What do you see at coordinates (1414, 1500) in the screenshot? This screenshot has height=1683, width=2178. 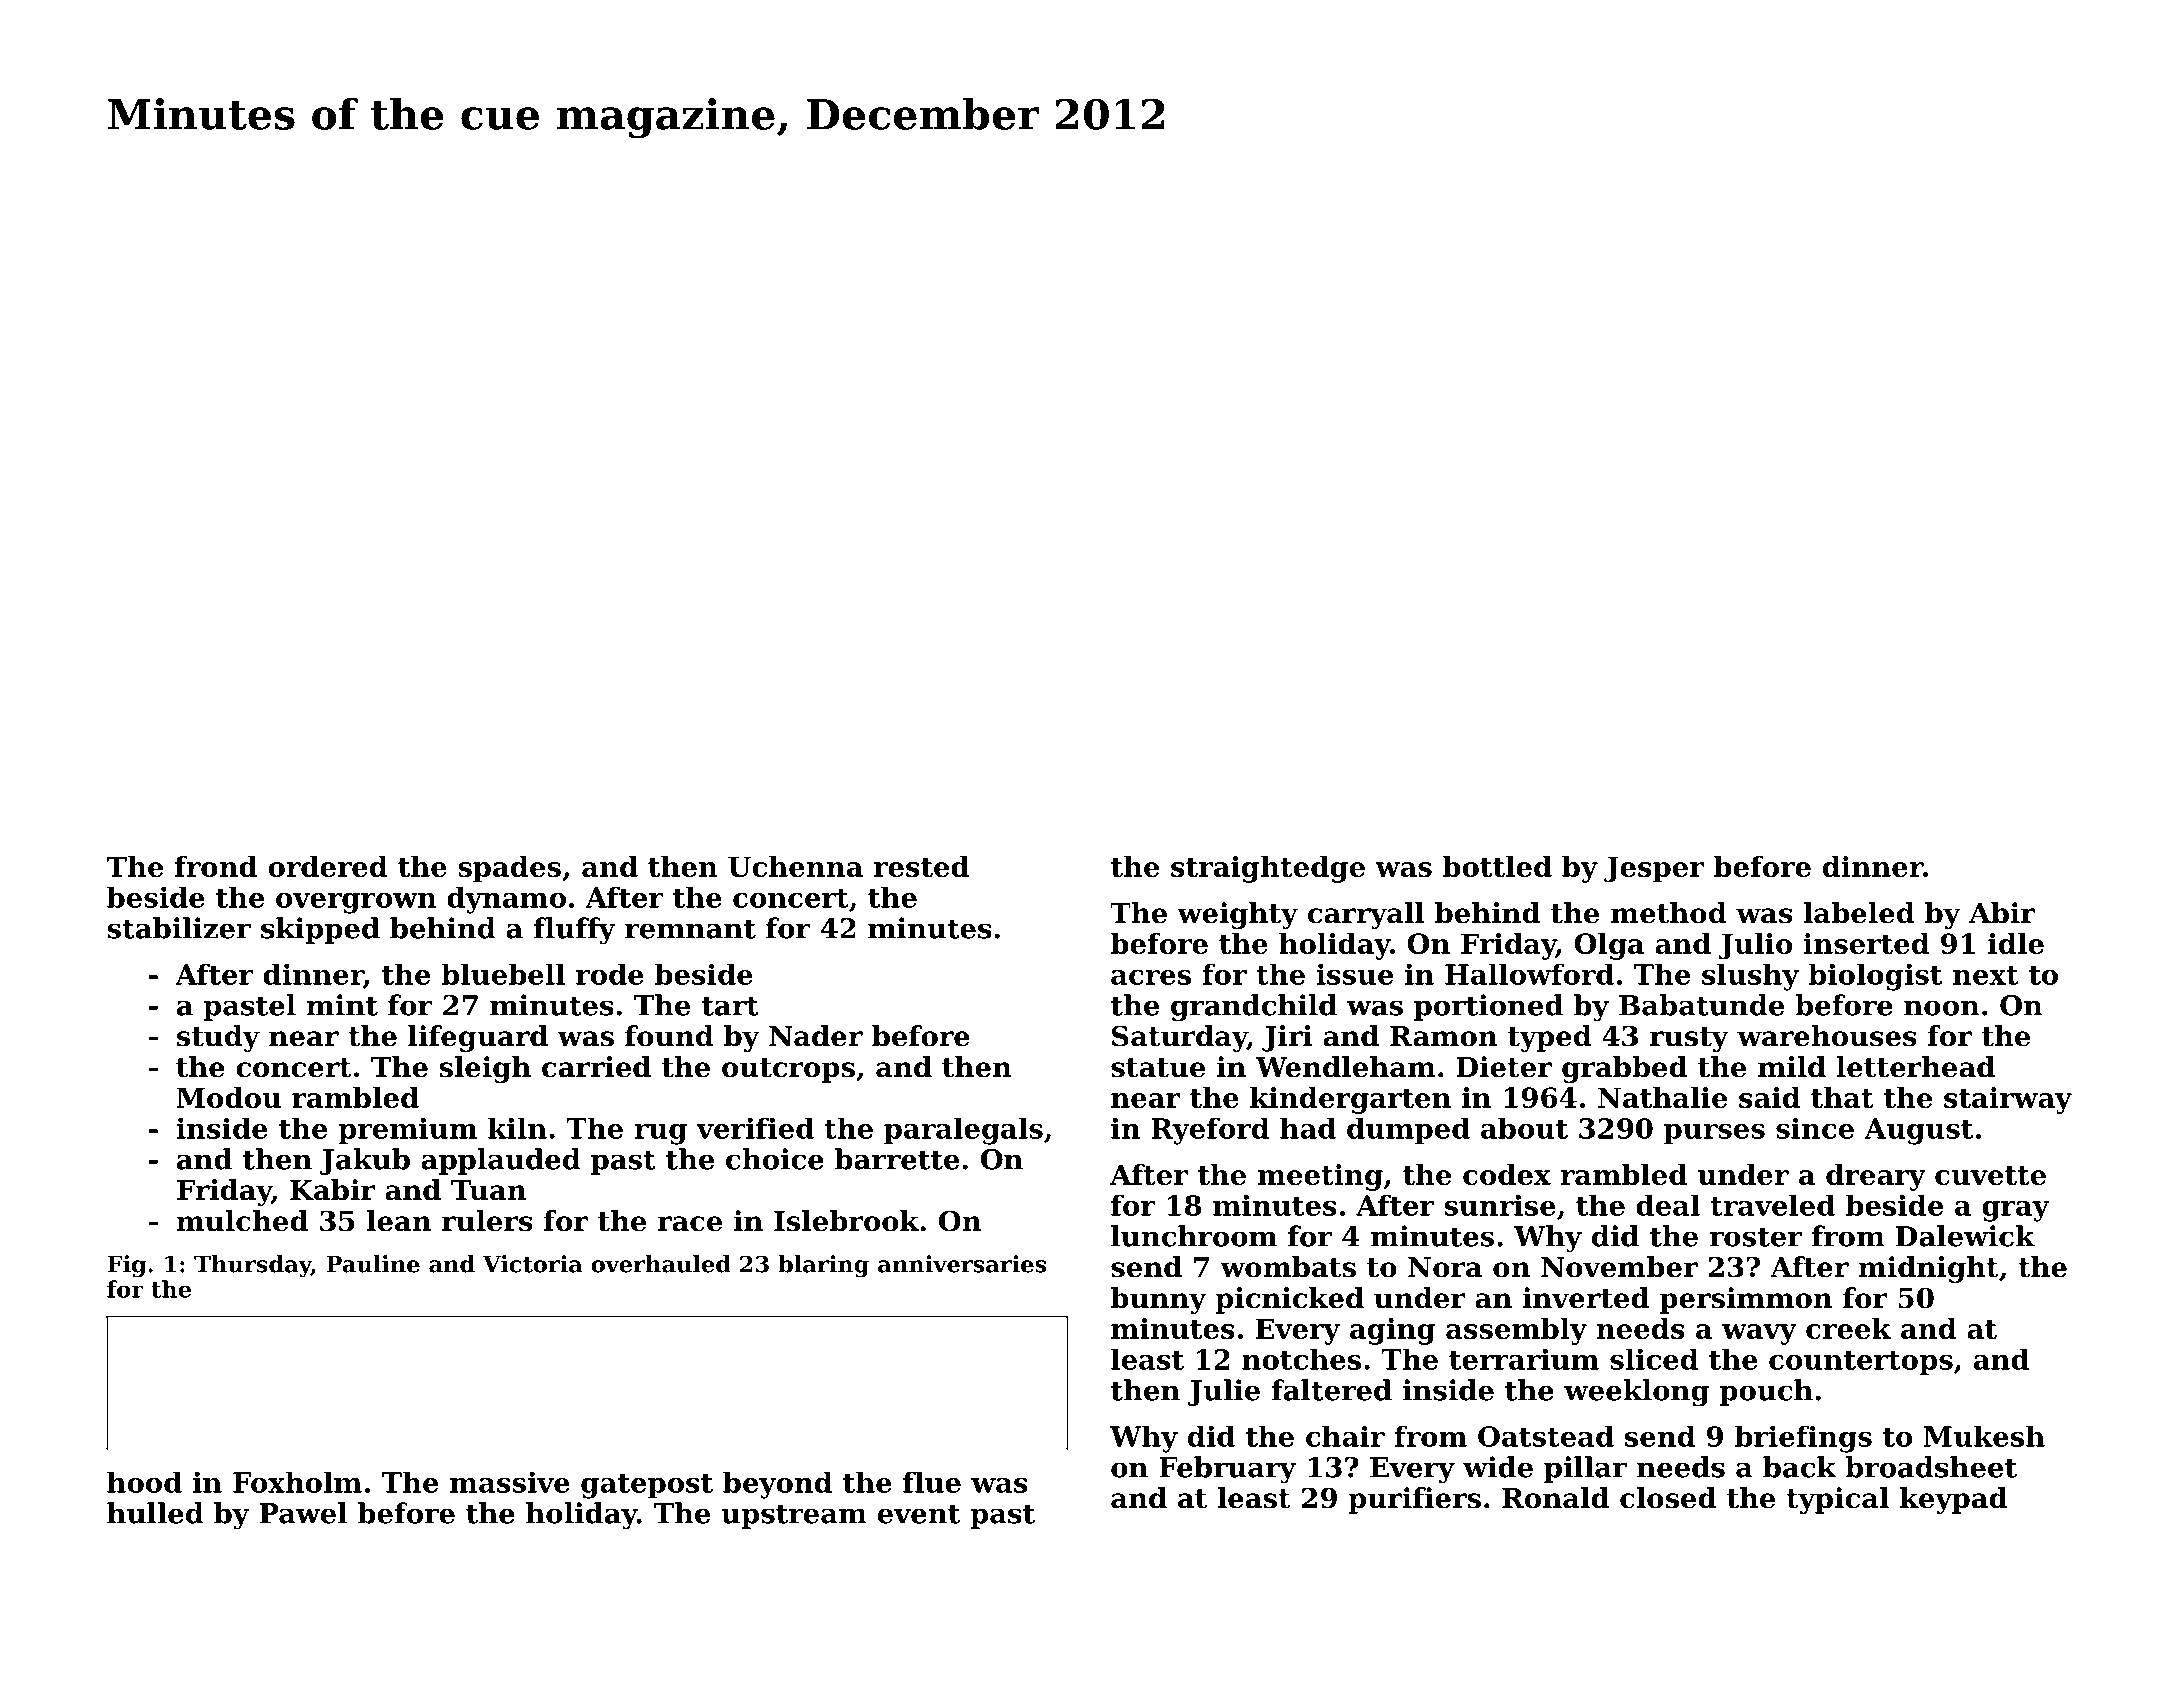 I see `purifiers` at bounding box center [1414, 1500].
